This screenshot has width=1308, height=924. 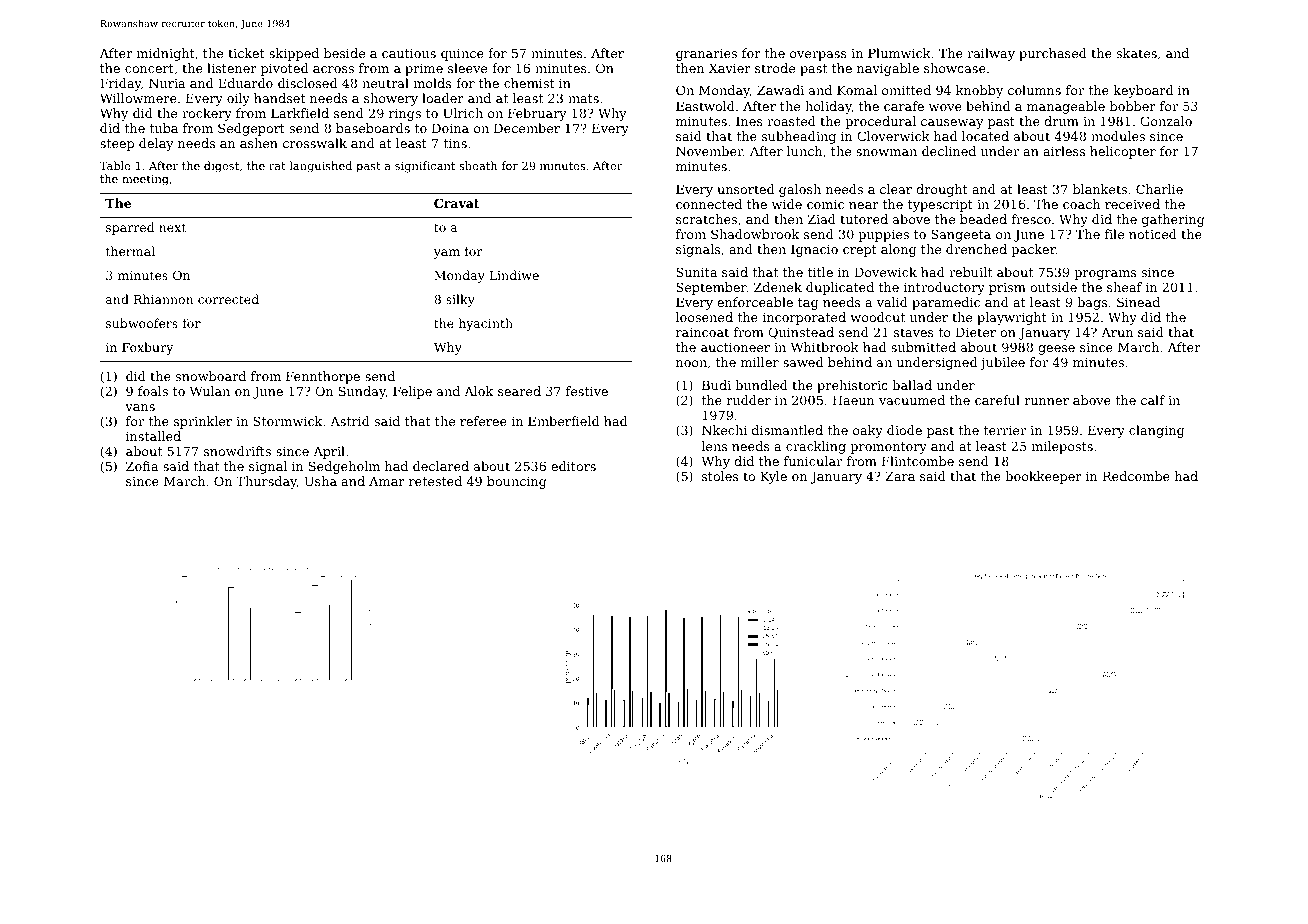 I want to click on vans, so click(x=140, y=407).
